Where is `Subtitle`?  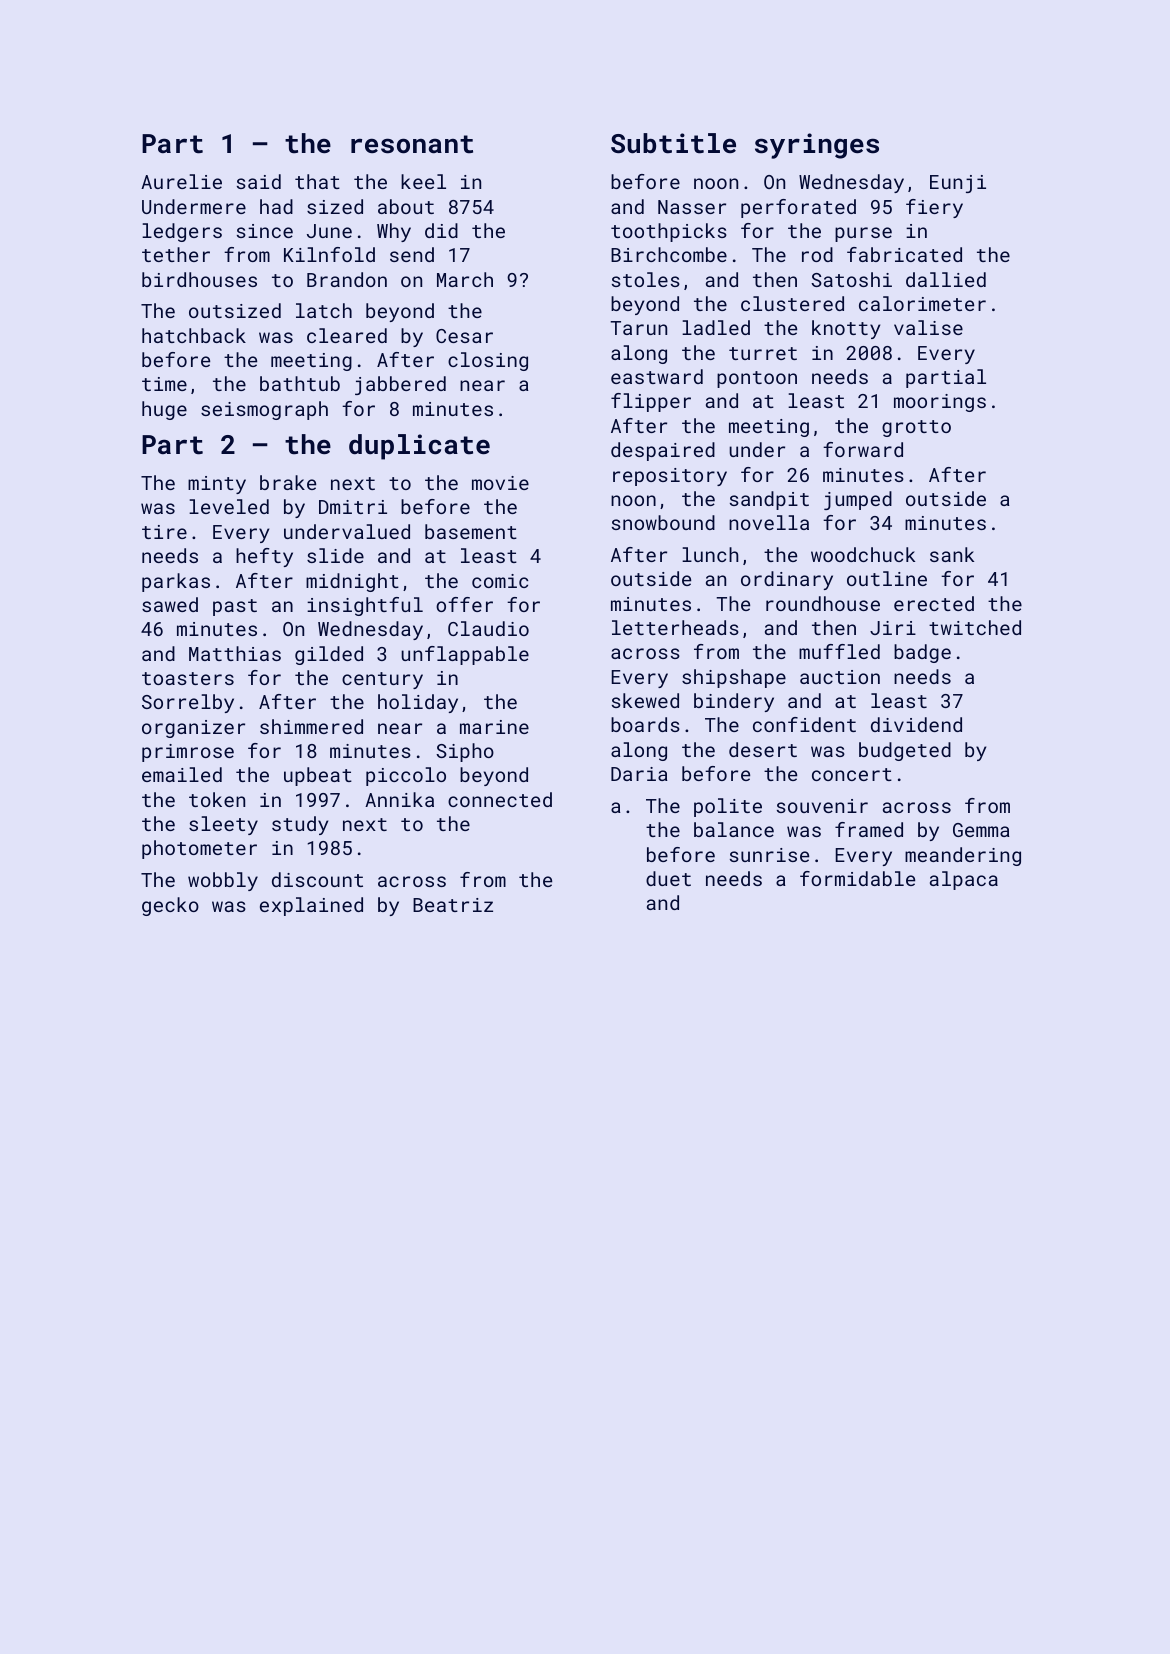 Subtitle is located at coordinates (673, 143).
